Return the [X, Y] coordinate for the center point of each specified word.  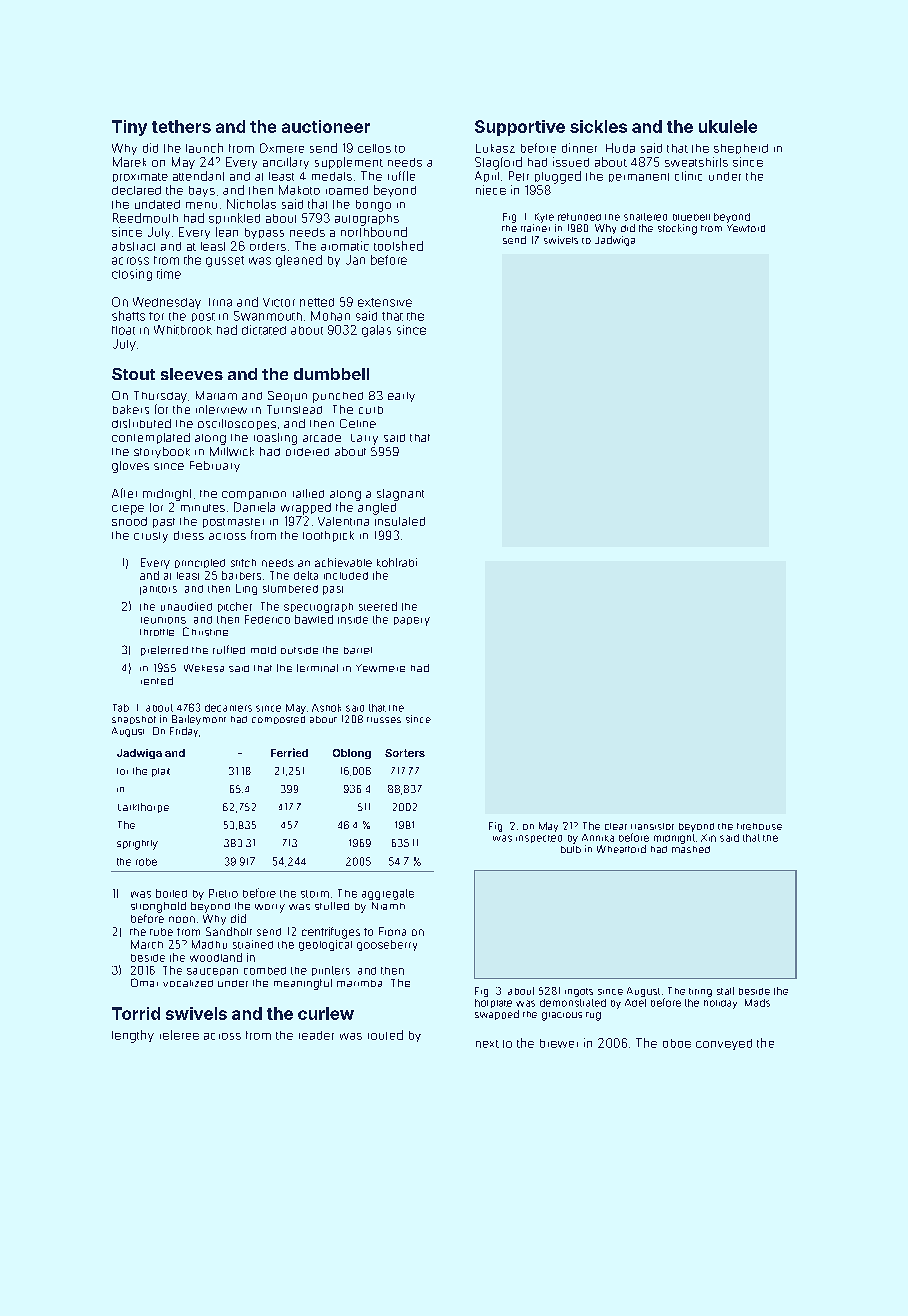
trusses [384, 720]
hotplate [493, 1003]
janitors [158, 590]
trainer [535, 228]
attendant [198, 176]
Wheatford [621, 849]
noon [182, 919]
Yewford [746, 228]
